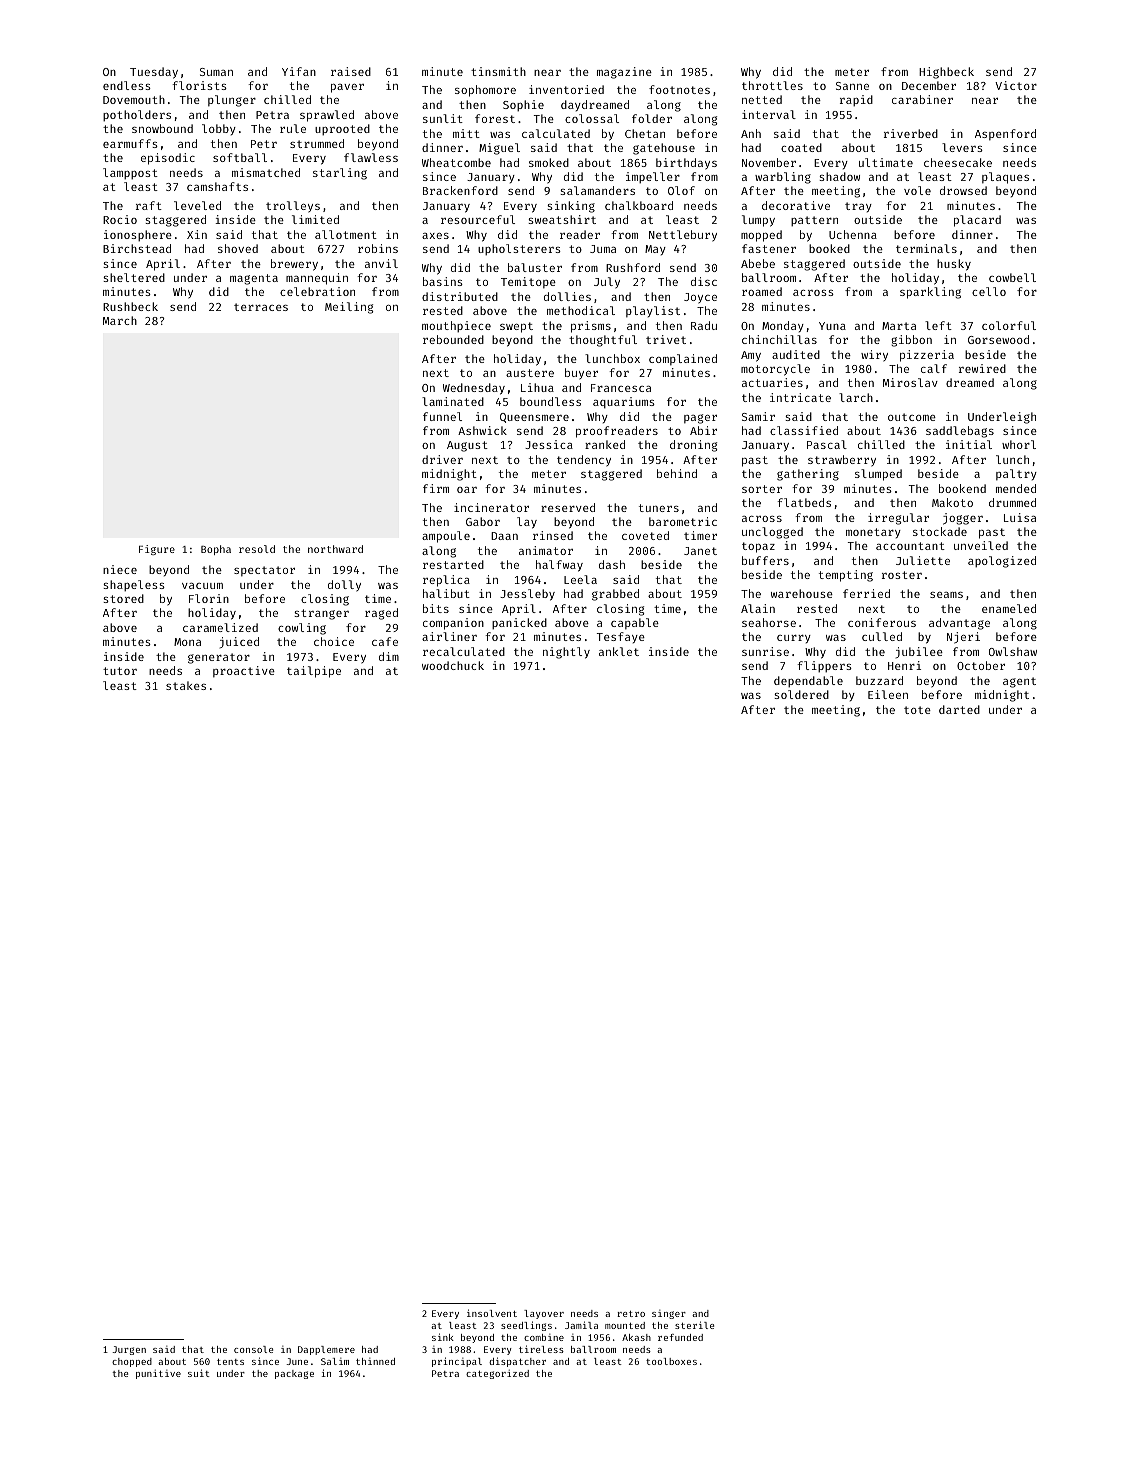 This page has width=1140, height=1475. Describe the element at coordinates (120, 320) in the page. I see `March` at that location.
